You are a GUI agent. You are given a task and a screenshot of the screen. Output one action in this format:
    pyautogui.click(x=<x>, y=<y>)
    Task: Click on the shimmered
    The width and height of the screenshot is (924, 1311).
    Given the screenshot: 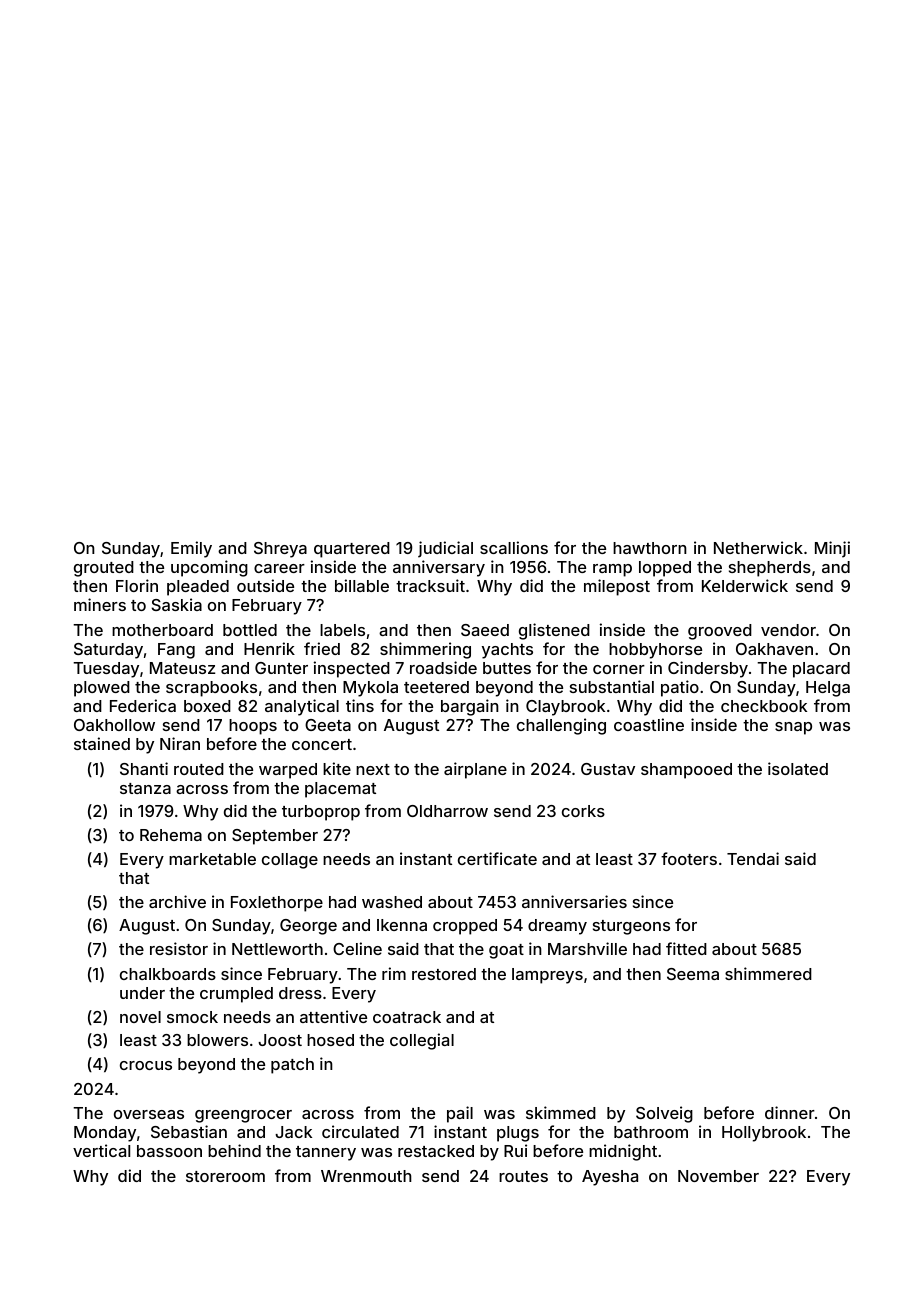 What is the action you would take?
    pyautogui.click(x=768, y=973)
